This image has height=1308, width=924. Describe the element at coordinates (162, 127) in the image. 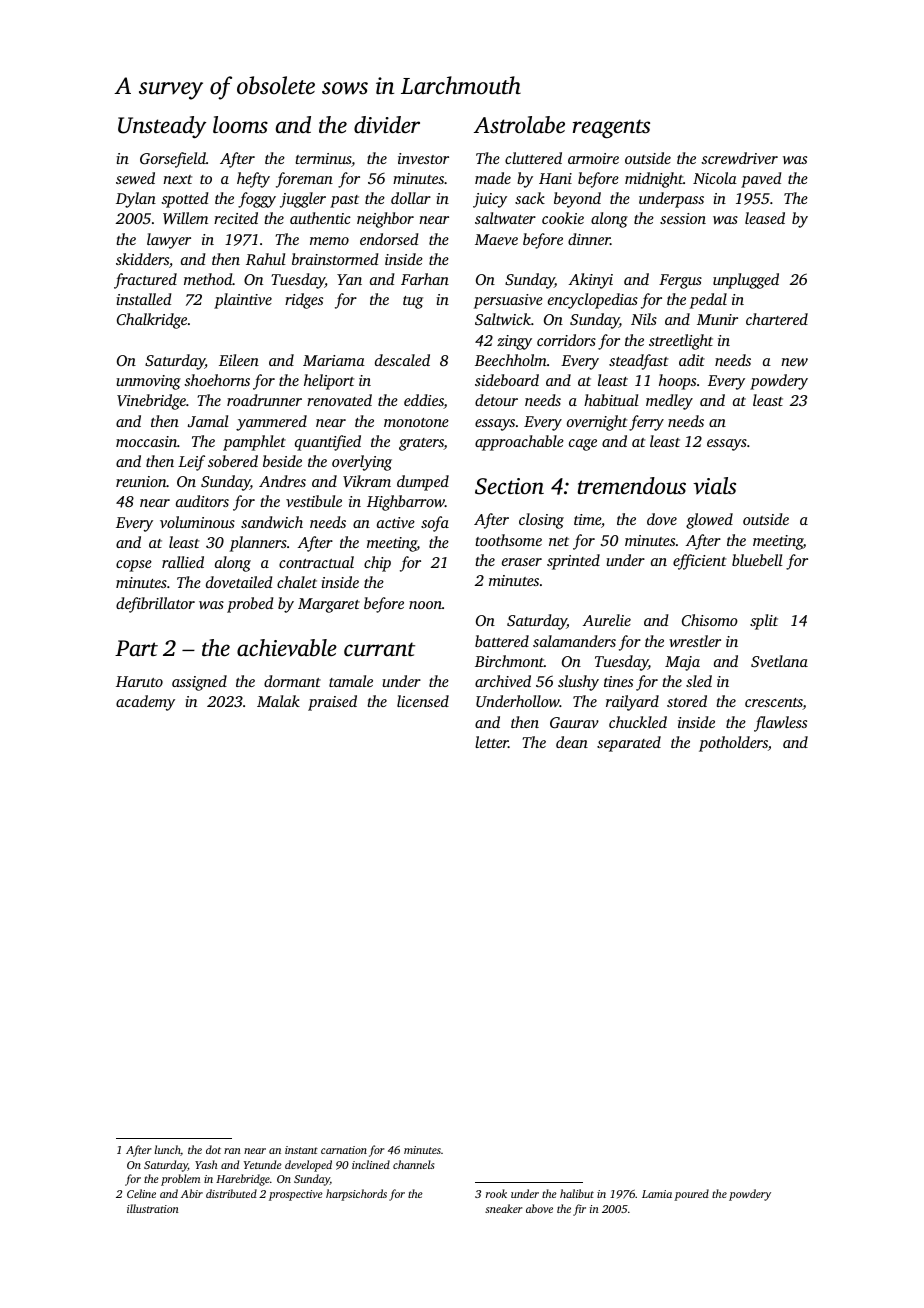

I see `Unsteady` at that location.
